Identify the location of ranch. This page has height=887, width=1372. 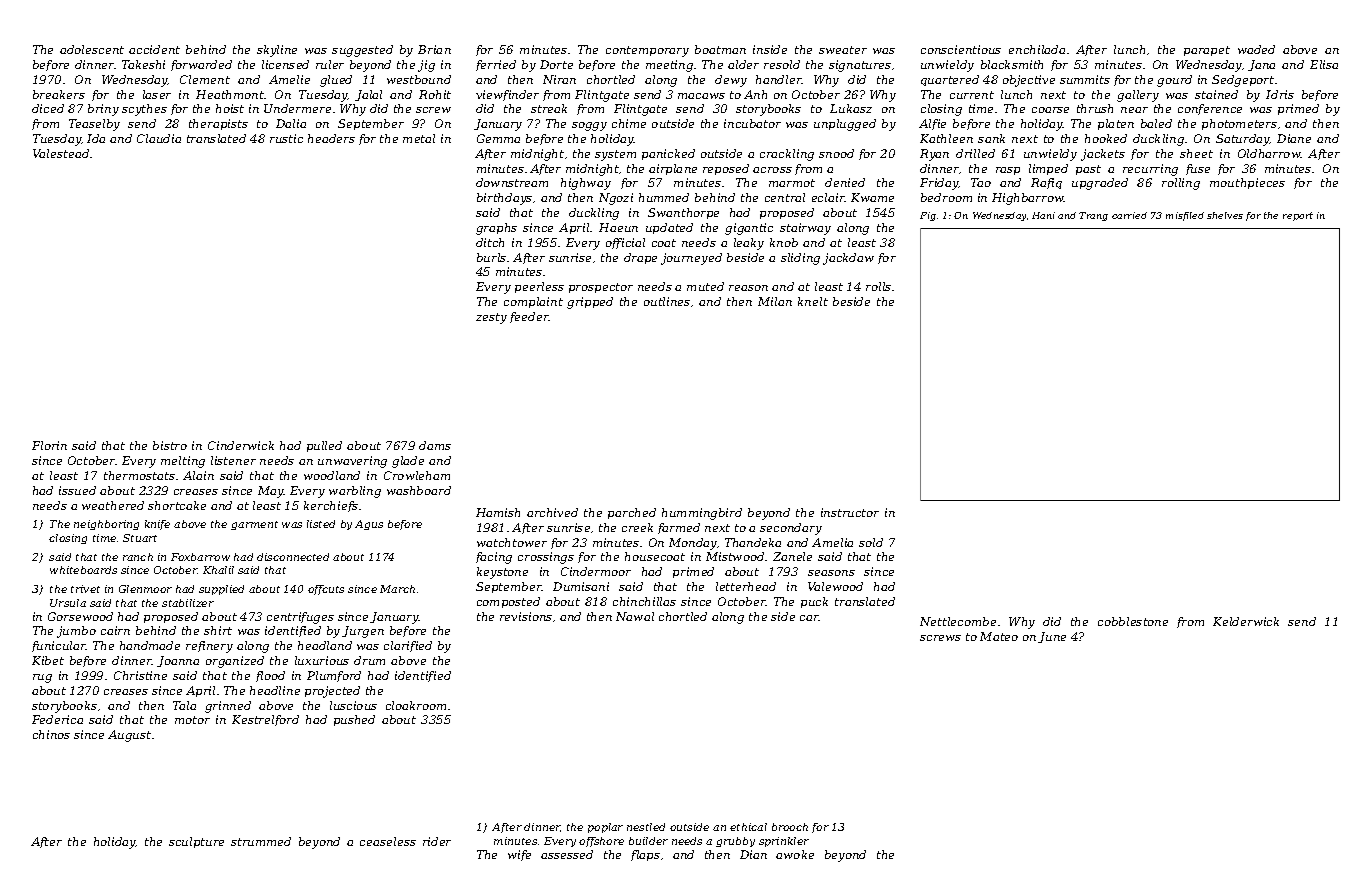
(138, 557).
